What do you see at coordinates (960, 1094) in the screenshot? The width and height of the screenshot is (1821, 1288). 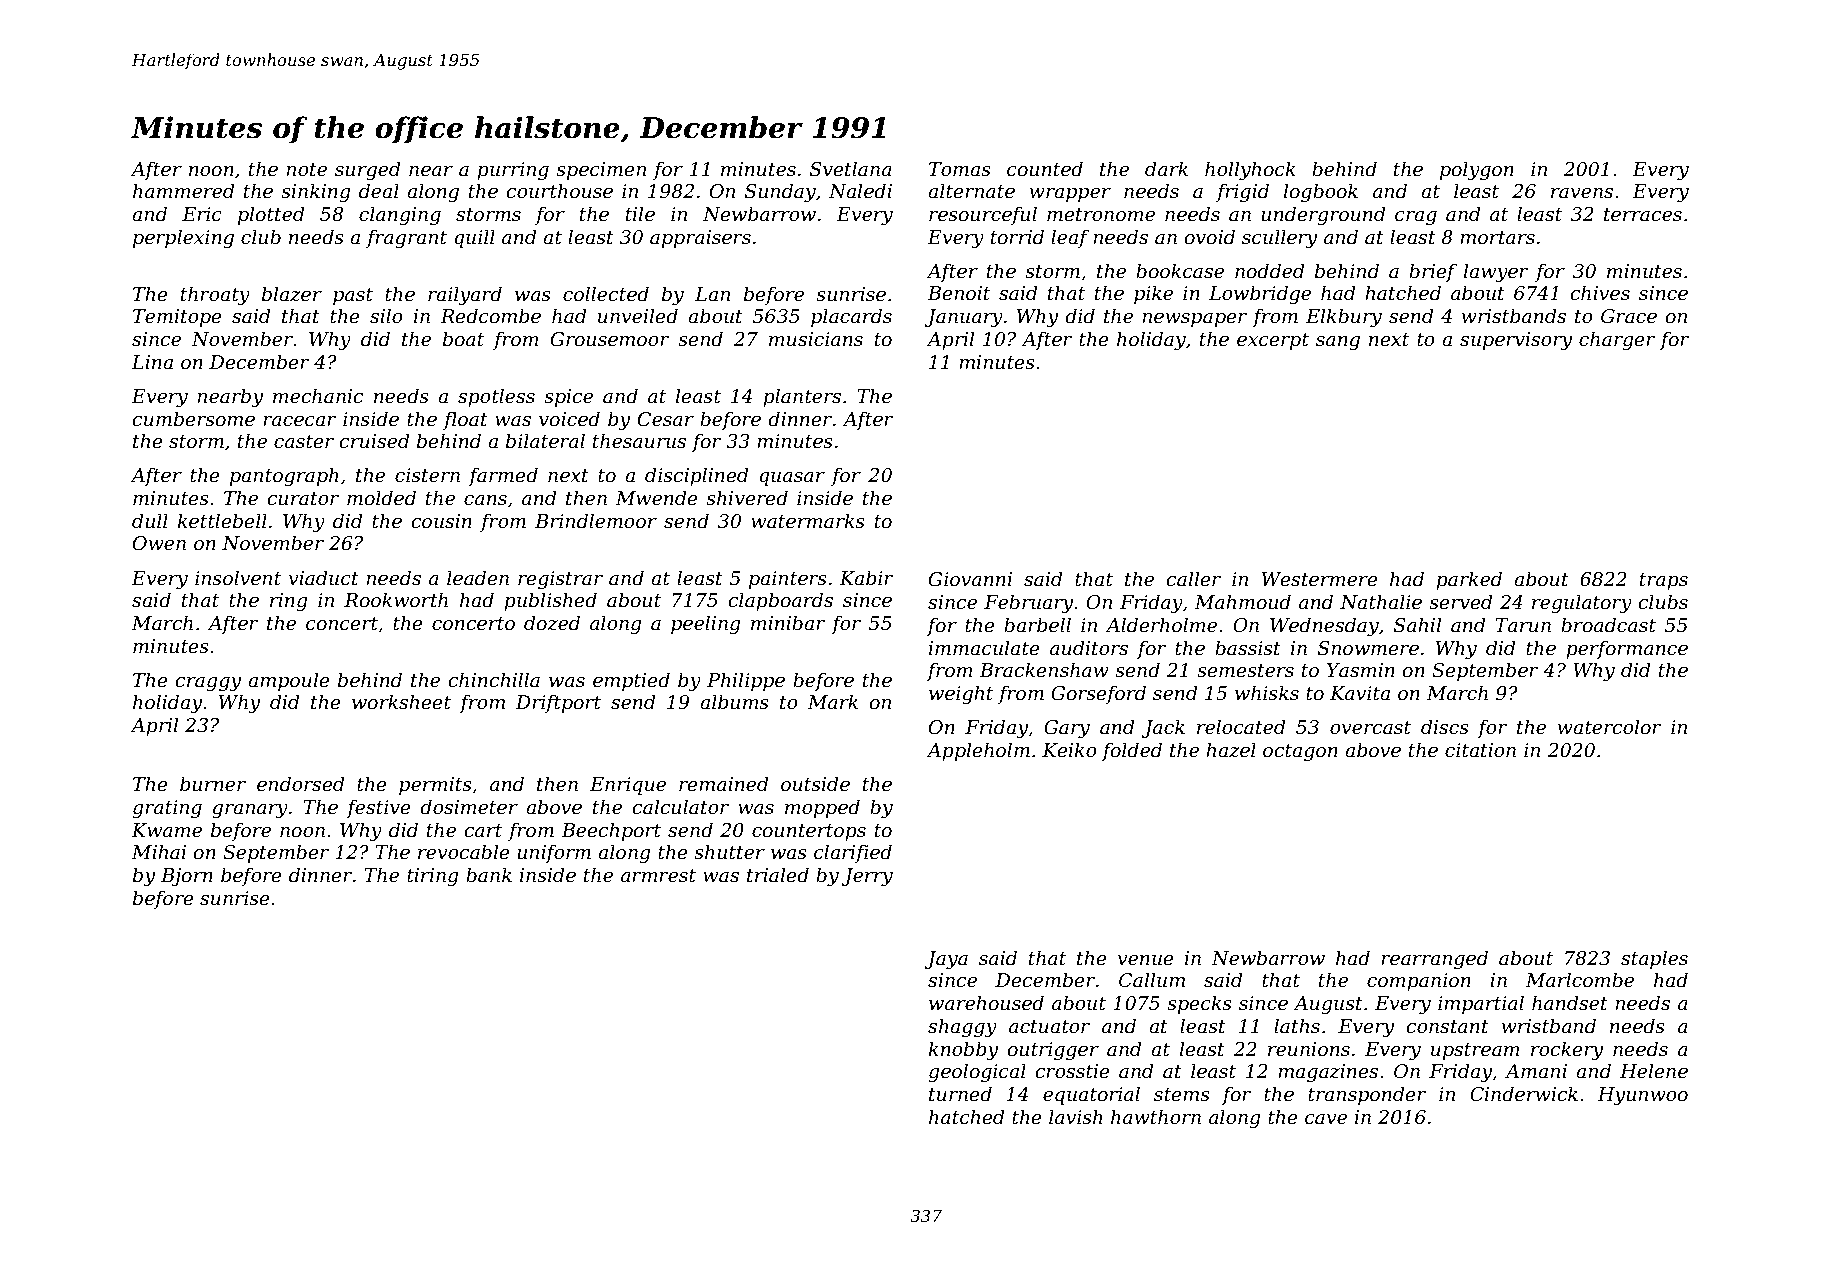 I see `turned` at bounding box center [960, 1094].
